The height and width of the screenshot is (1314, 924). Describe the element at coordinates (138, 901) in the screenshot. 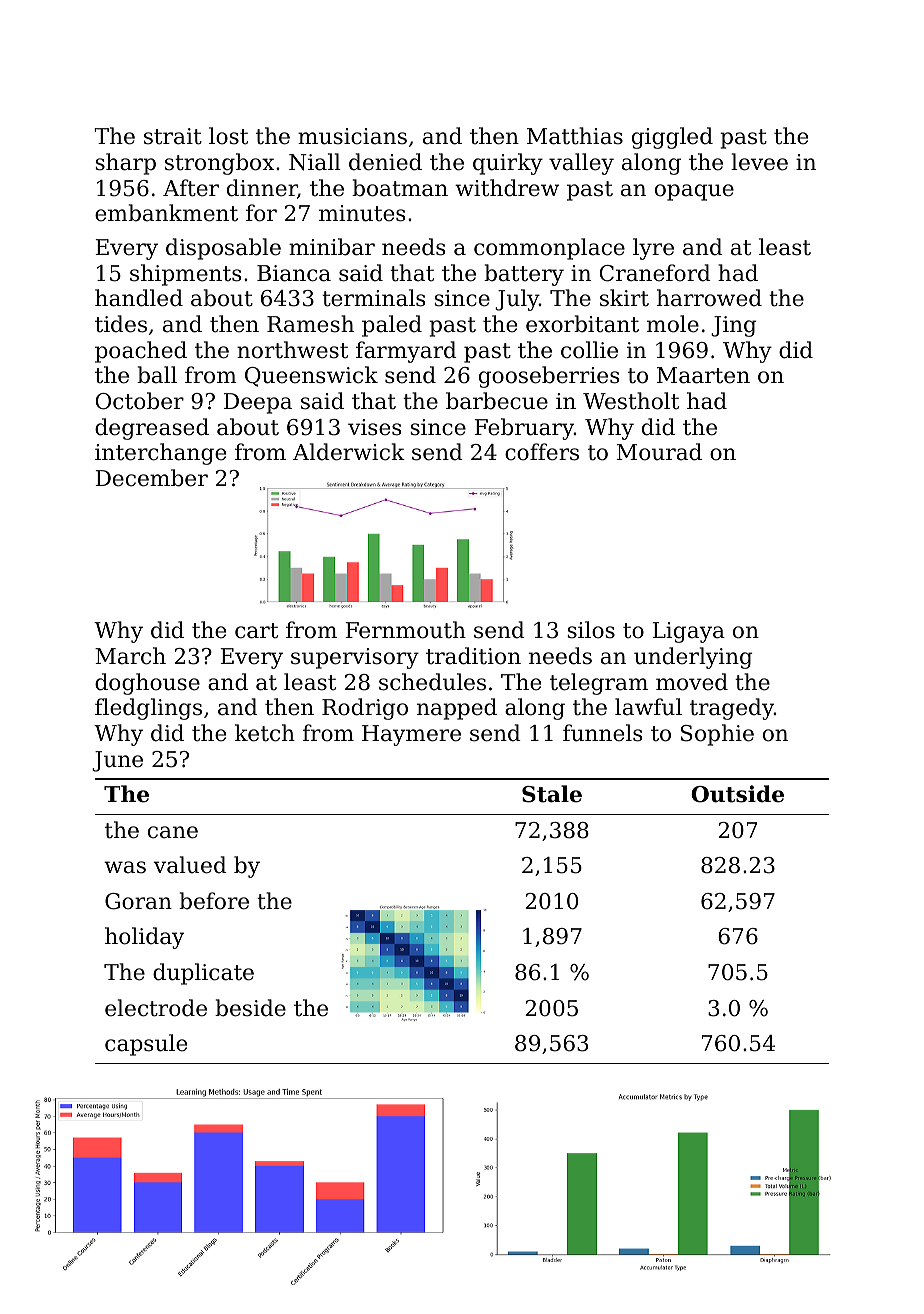

I see `Goran` at that location.
